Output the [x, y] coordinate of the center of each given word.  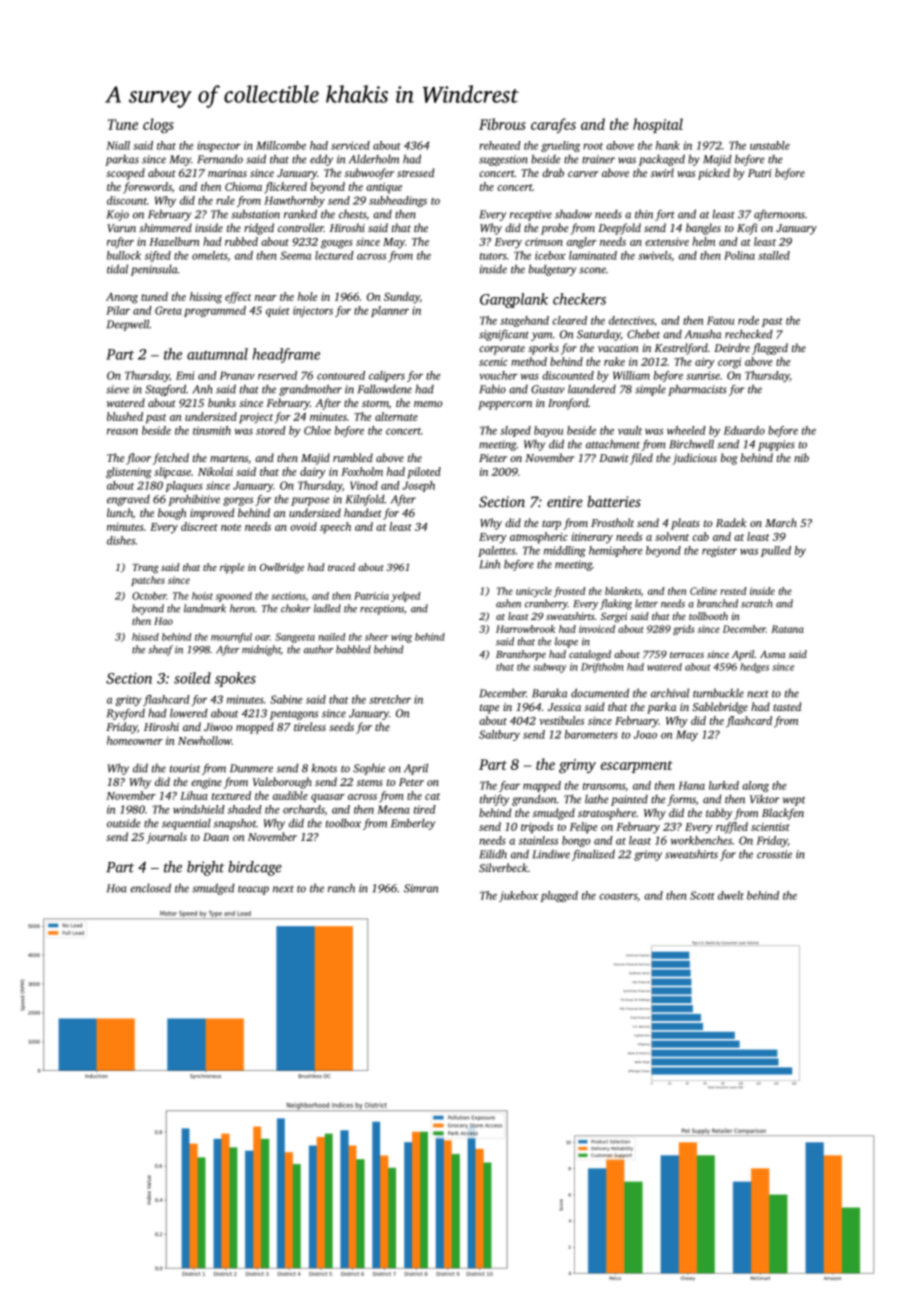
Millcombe [281, 145]
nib [801, 457]
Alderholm [374, 159]
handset [363, 512]
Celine [703, 591]
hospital [658, 125]
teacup [253, 890]
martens [229, 458]
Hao [163, 621]
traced [341, 567]
